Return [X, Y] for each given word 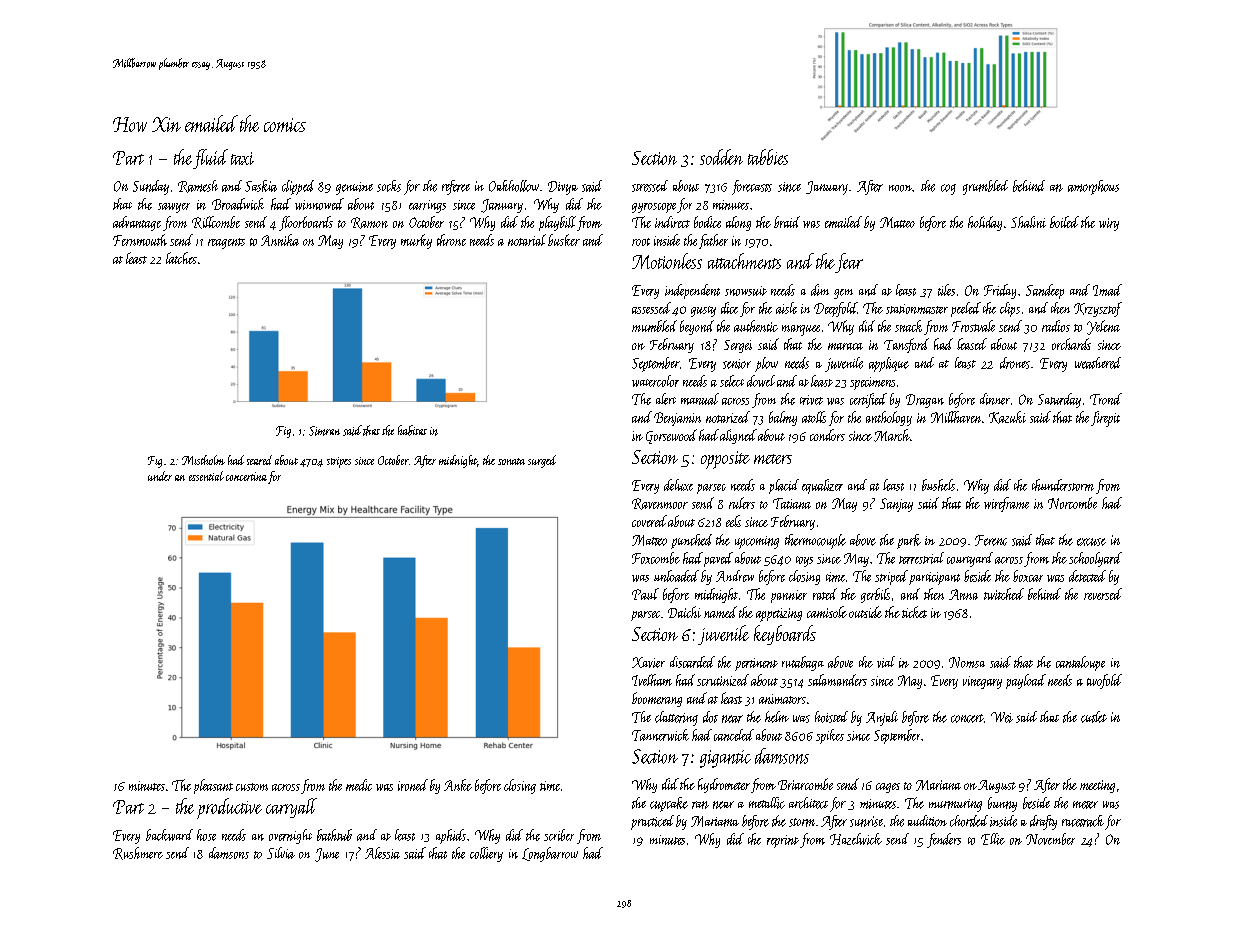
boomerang [657, 699]
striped [891, 577]
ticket [914, 612]
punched [691, 541]
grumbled [985, 187]
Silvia [281, 853]
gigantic [725, 759]
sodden [721, 157]
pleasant [213, 786]
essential [206, 476]
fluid [210, 159]
